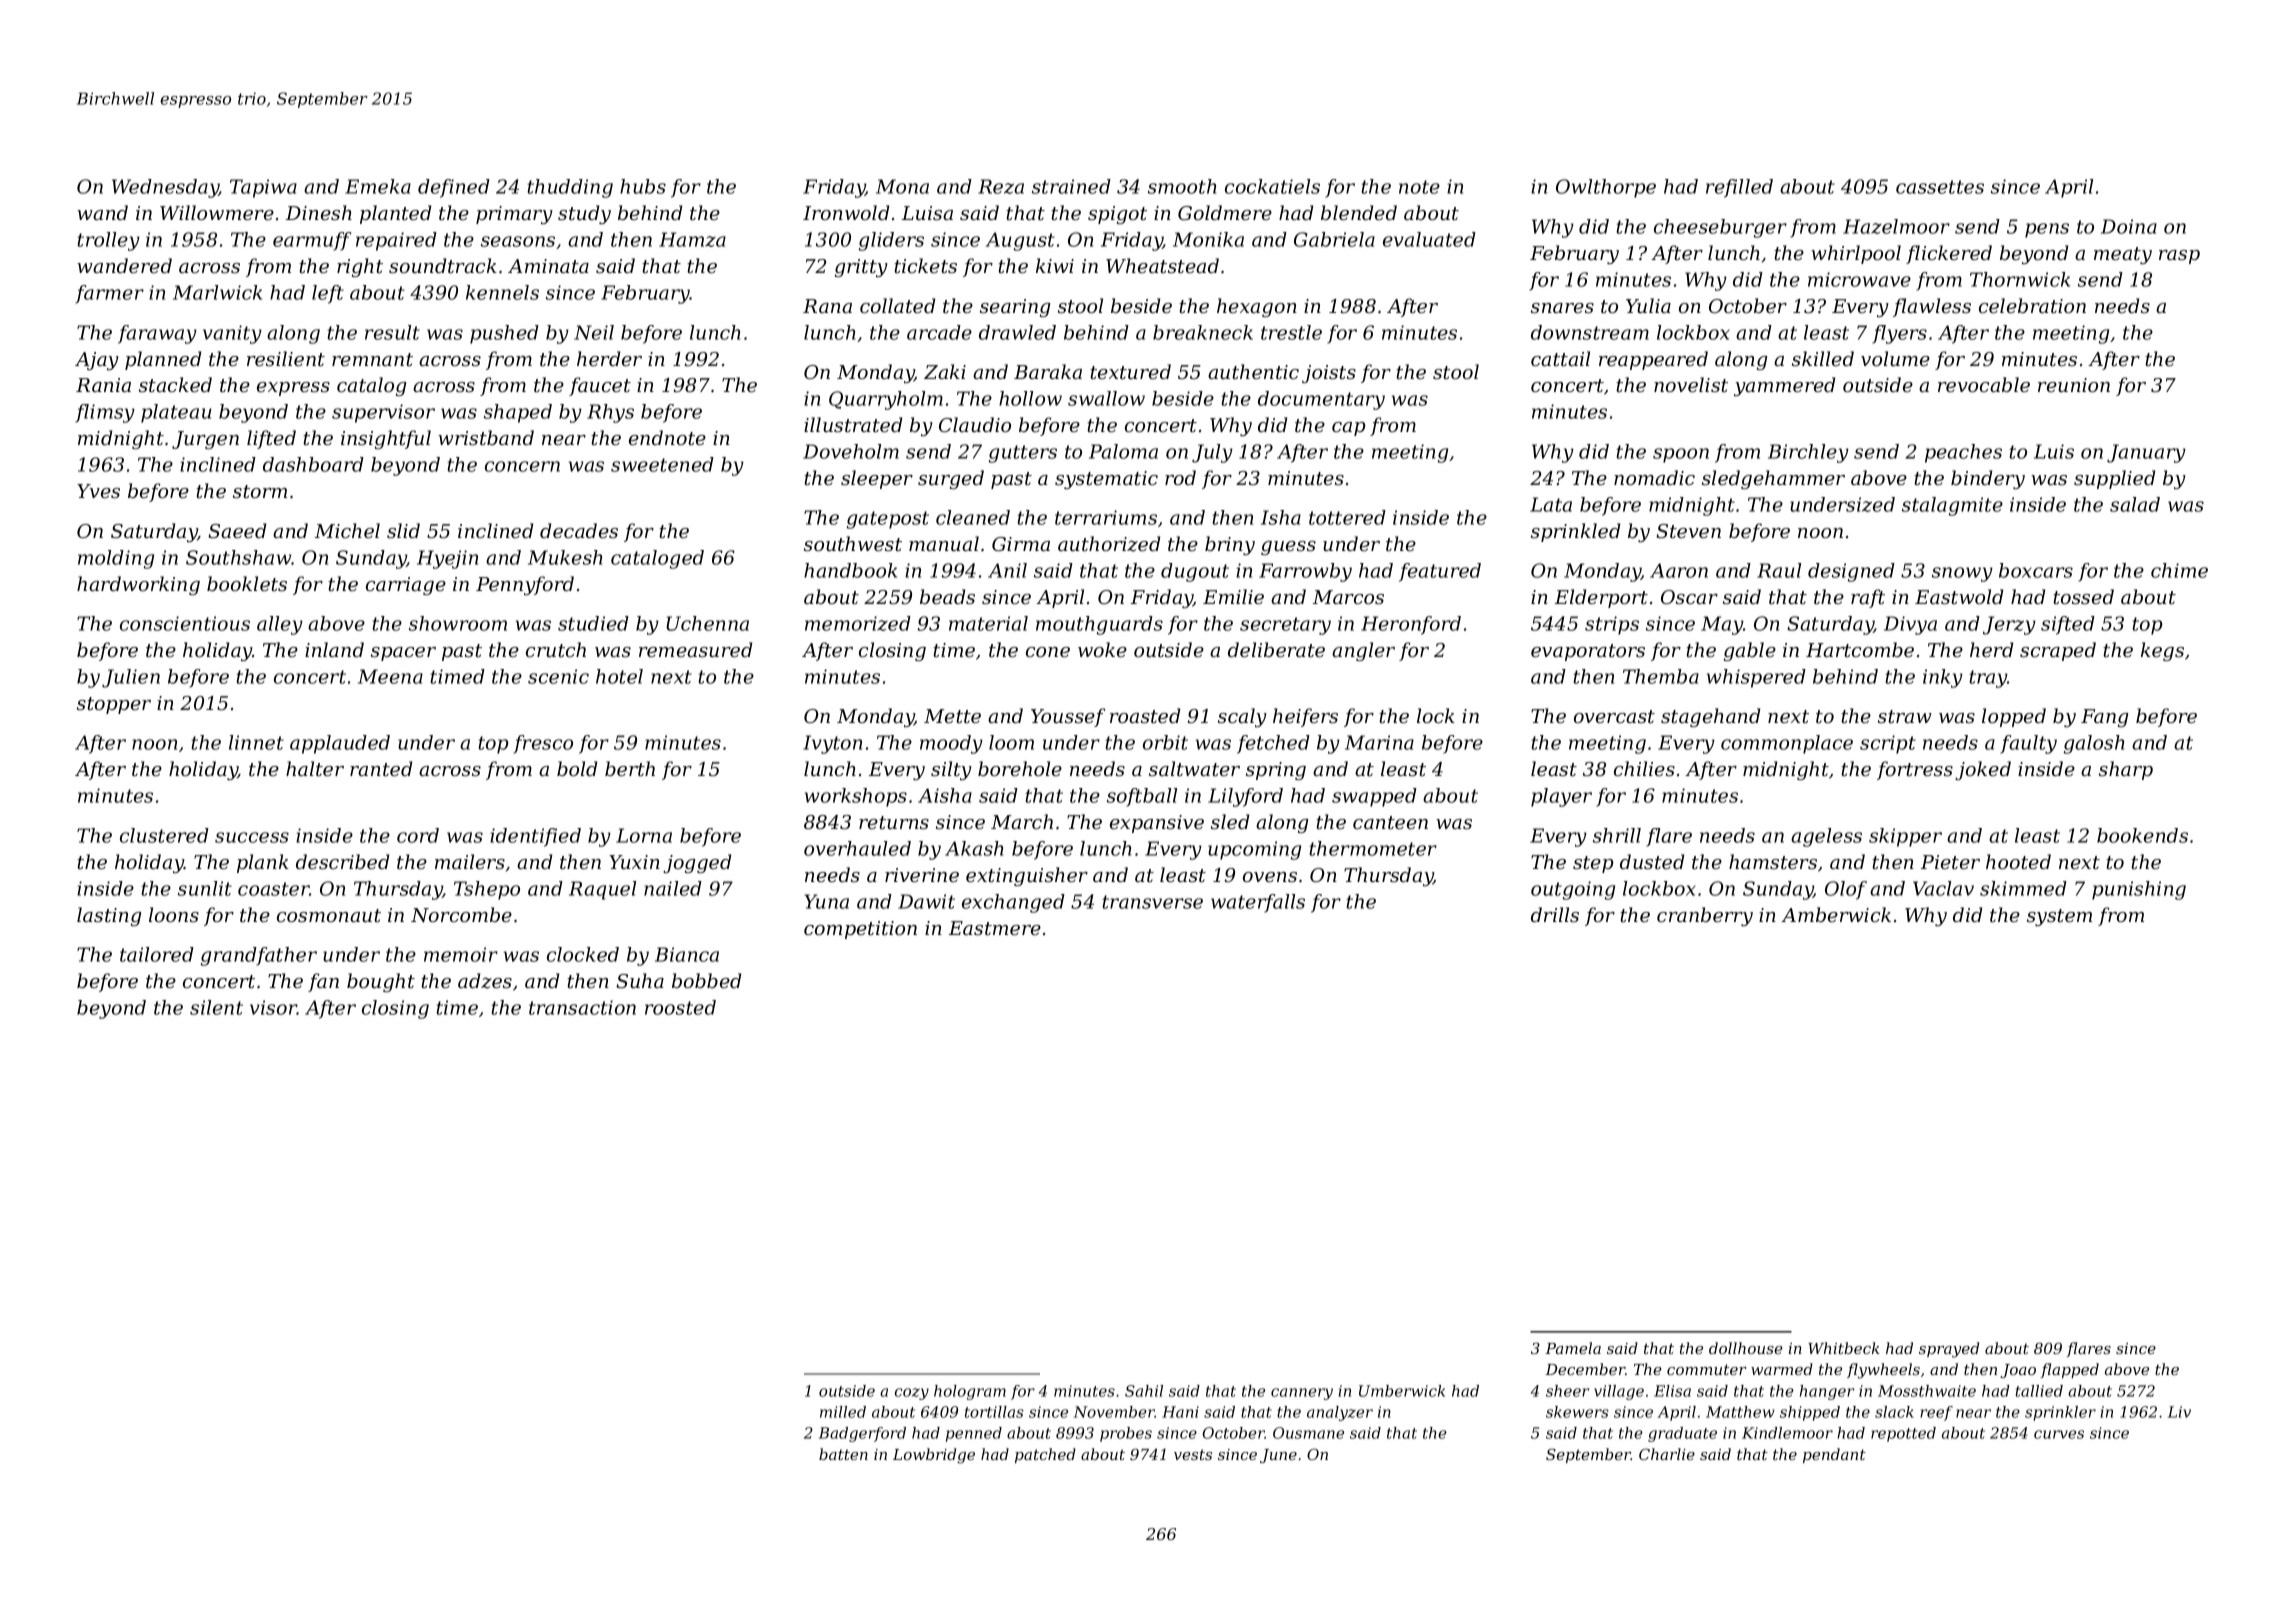 The height and width of the screenshot is (1620, 2292). What do you see at coordinates (1705, 916) in the screenshot?
I see `cranberry` at bounding box center [1705, 916].
